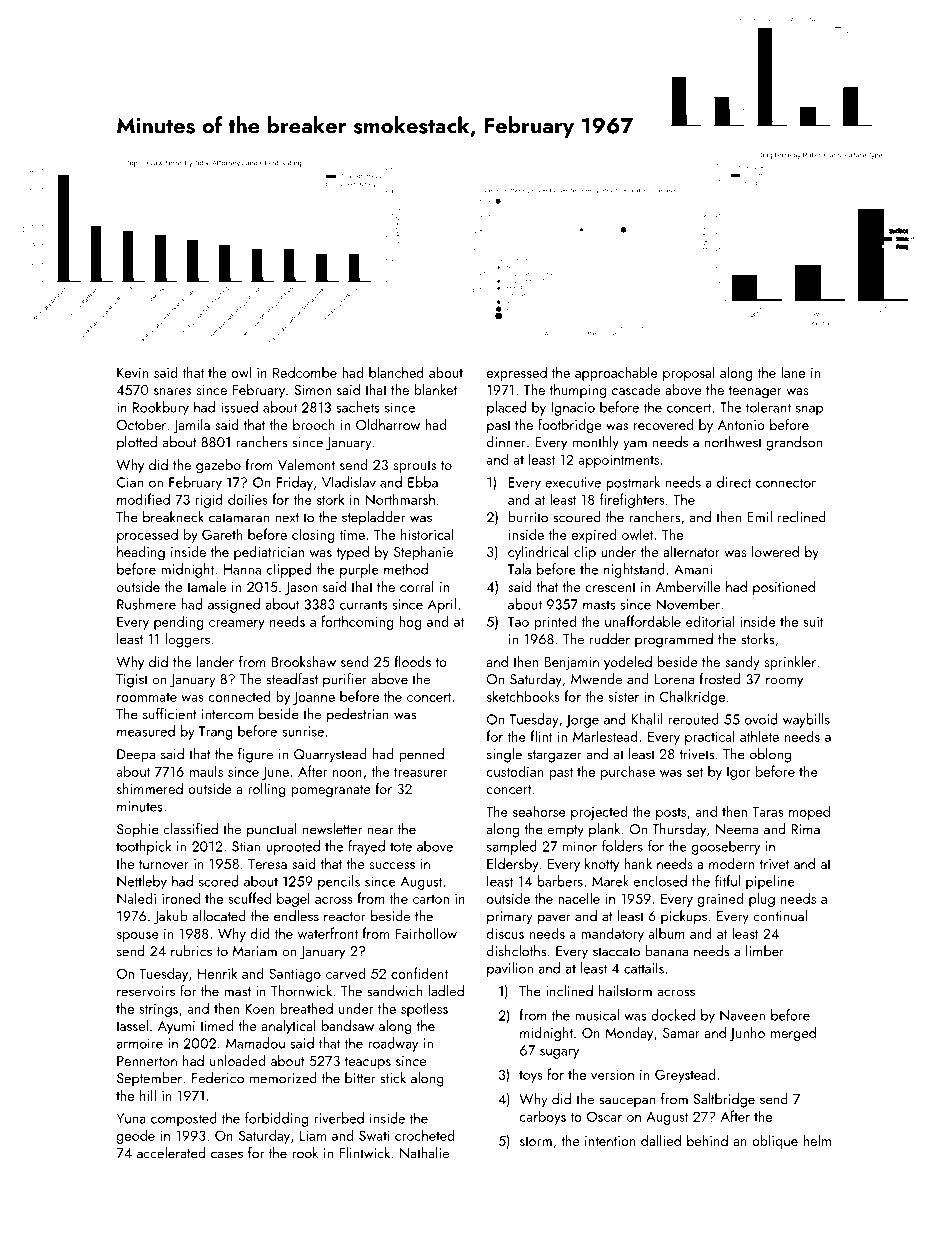 The width and height of the screenshot is (952, 1233). I want to click on oblong, so click(770, 755).
